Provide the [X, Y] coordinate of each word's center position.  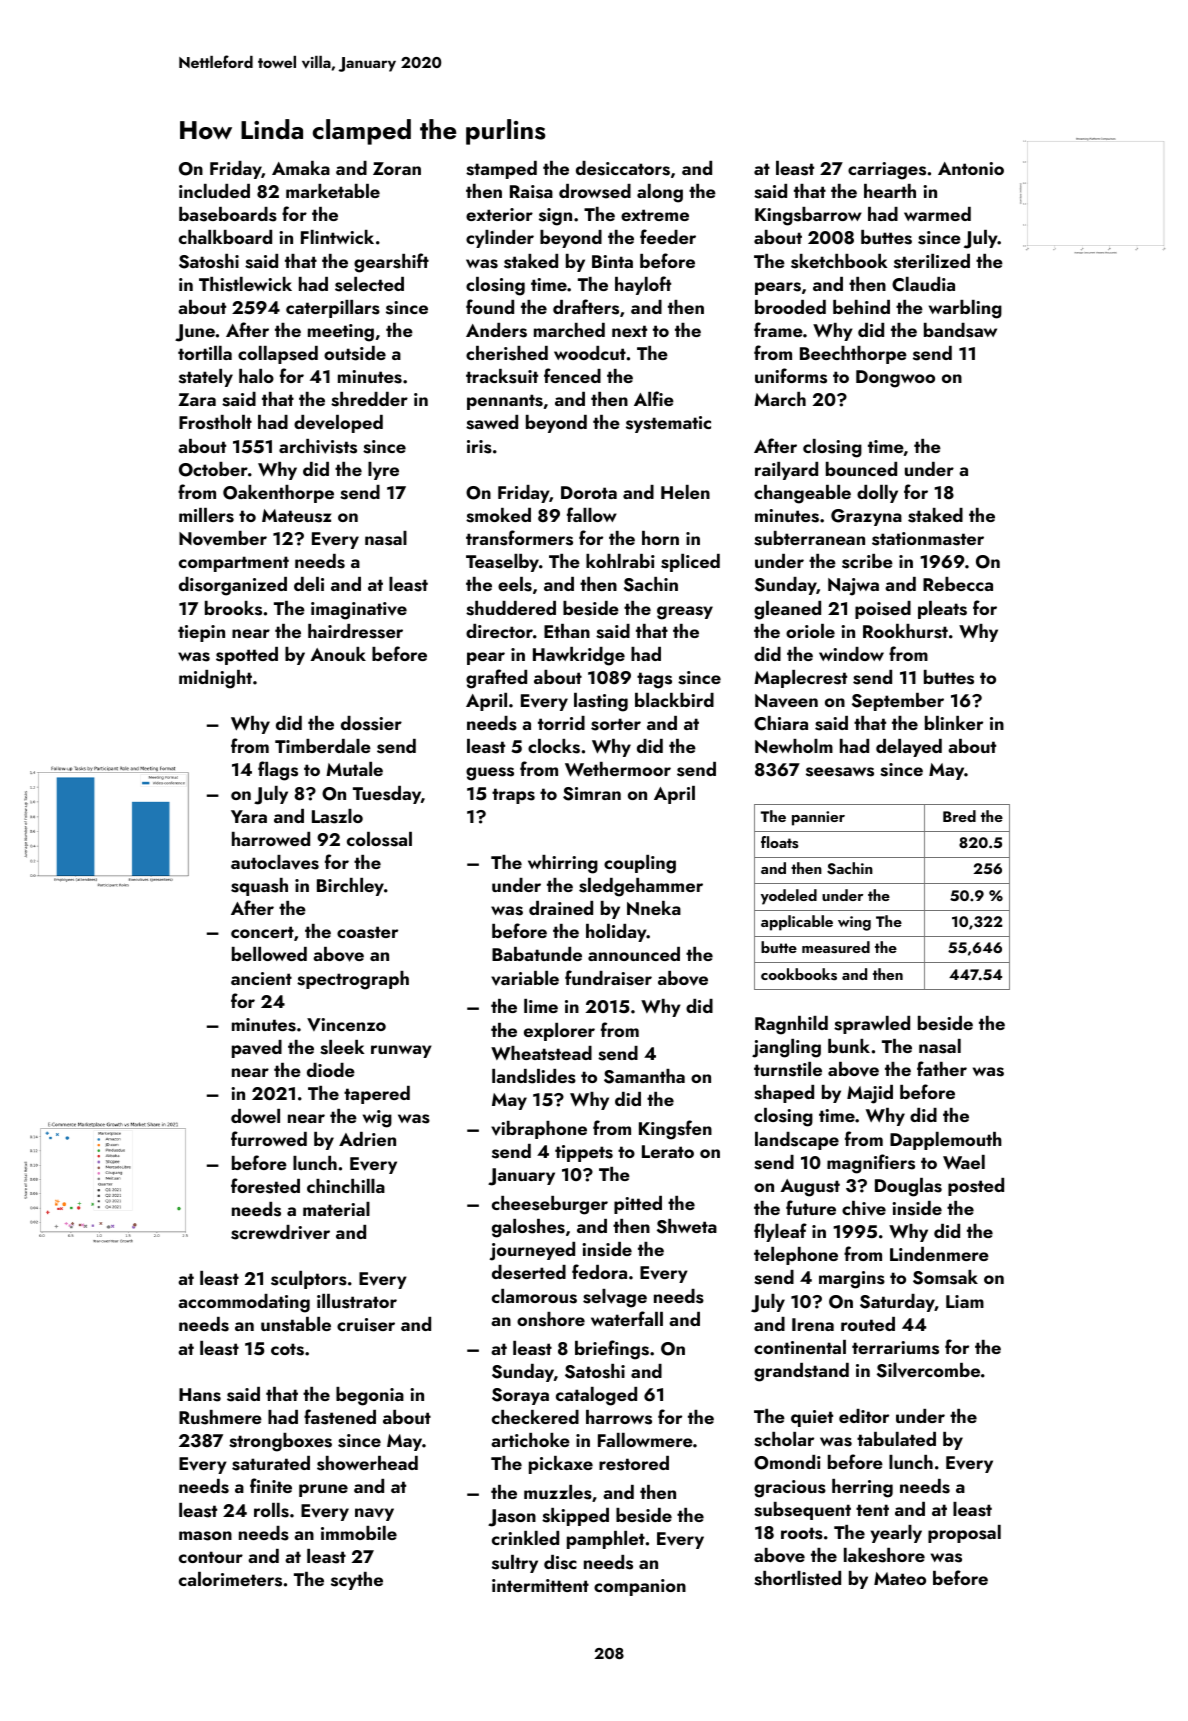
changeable [802, 494]
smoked [498, 515]
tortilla [205, 353]
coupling [640, 864]
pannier [818, 818]
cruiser [366, 1325]
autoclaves [275, 862]
